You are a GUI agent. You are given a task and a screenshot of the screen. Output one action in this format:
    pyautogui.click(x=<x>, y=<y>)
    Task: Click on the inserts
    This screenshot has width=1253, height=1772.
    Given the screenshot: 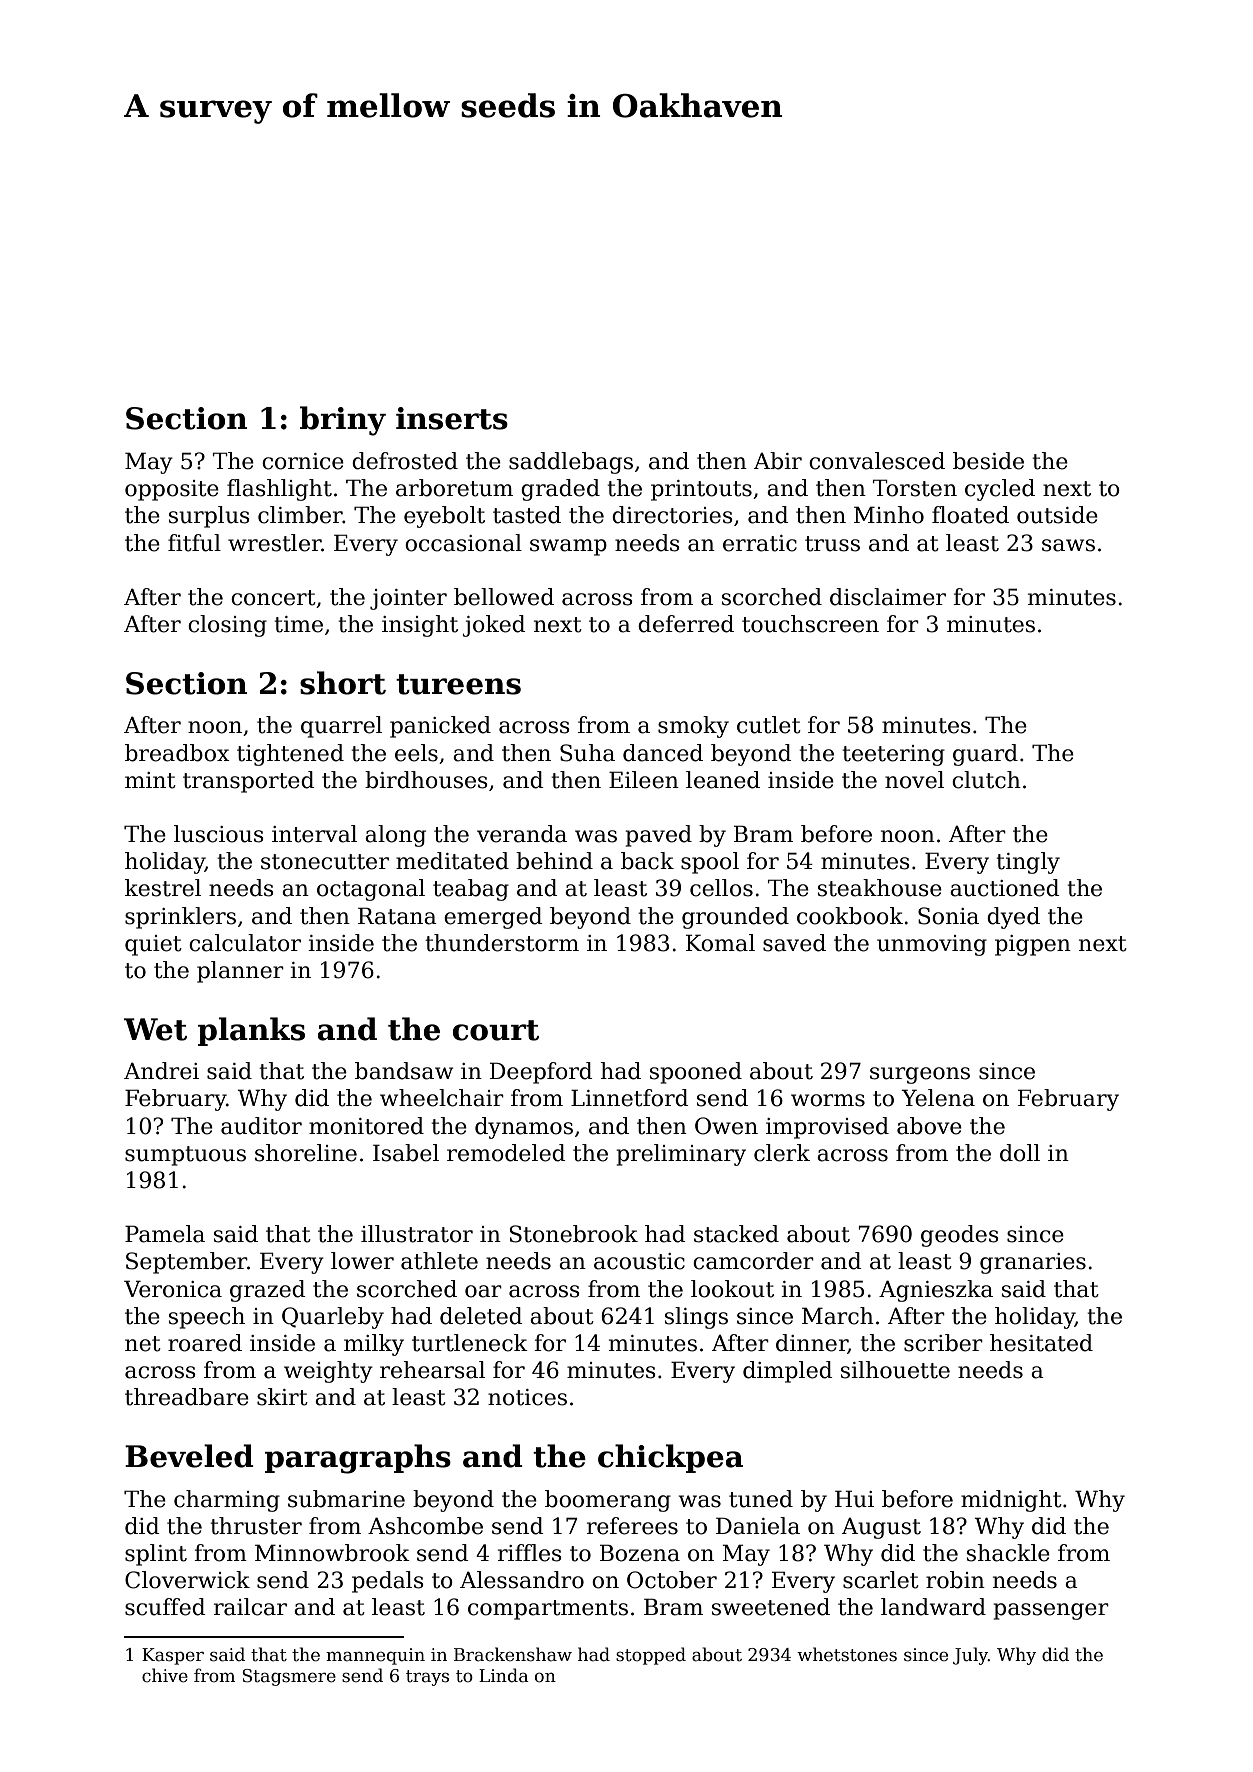 What is the action you would take?
    pyautogui.click(x=452, y=418)
